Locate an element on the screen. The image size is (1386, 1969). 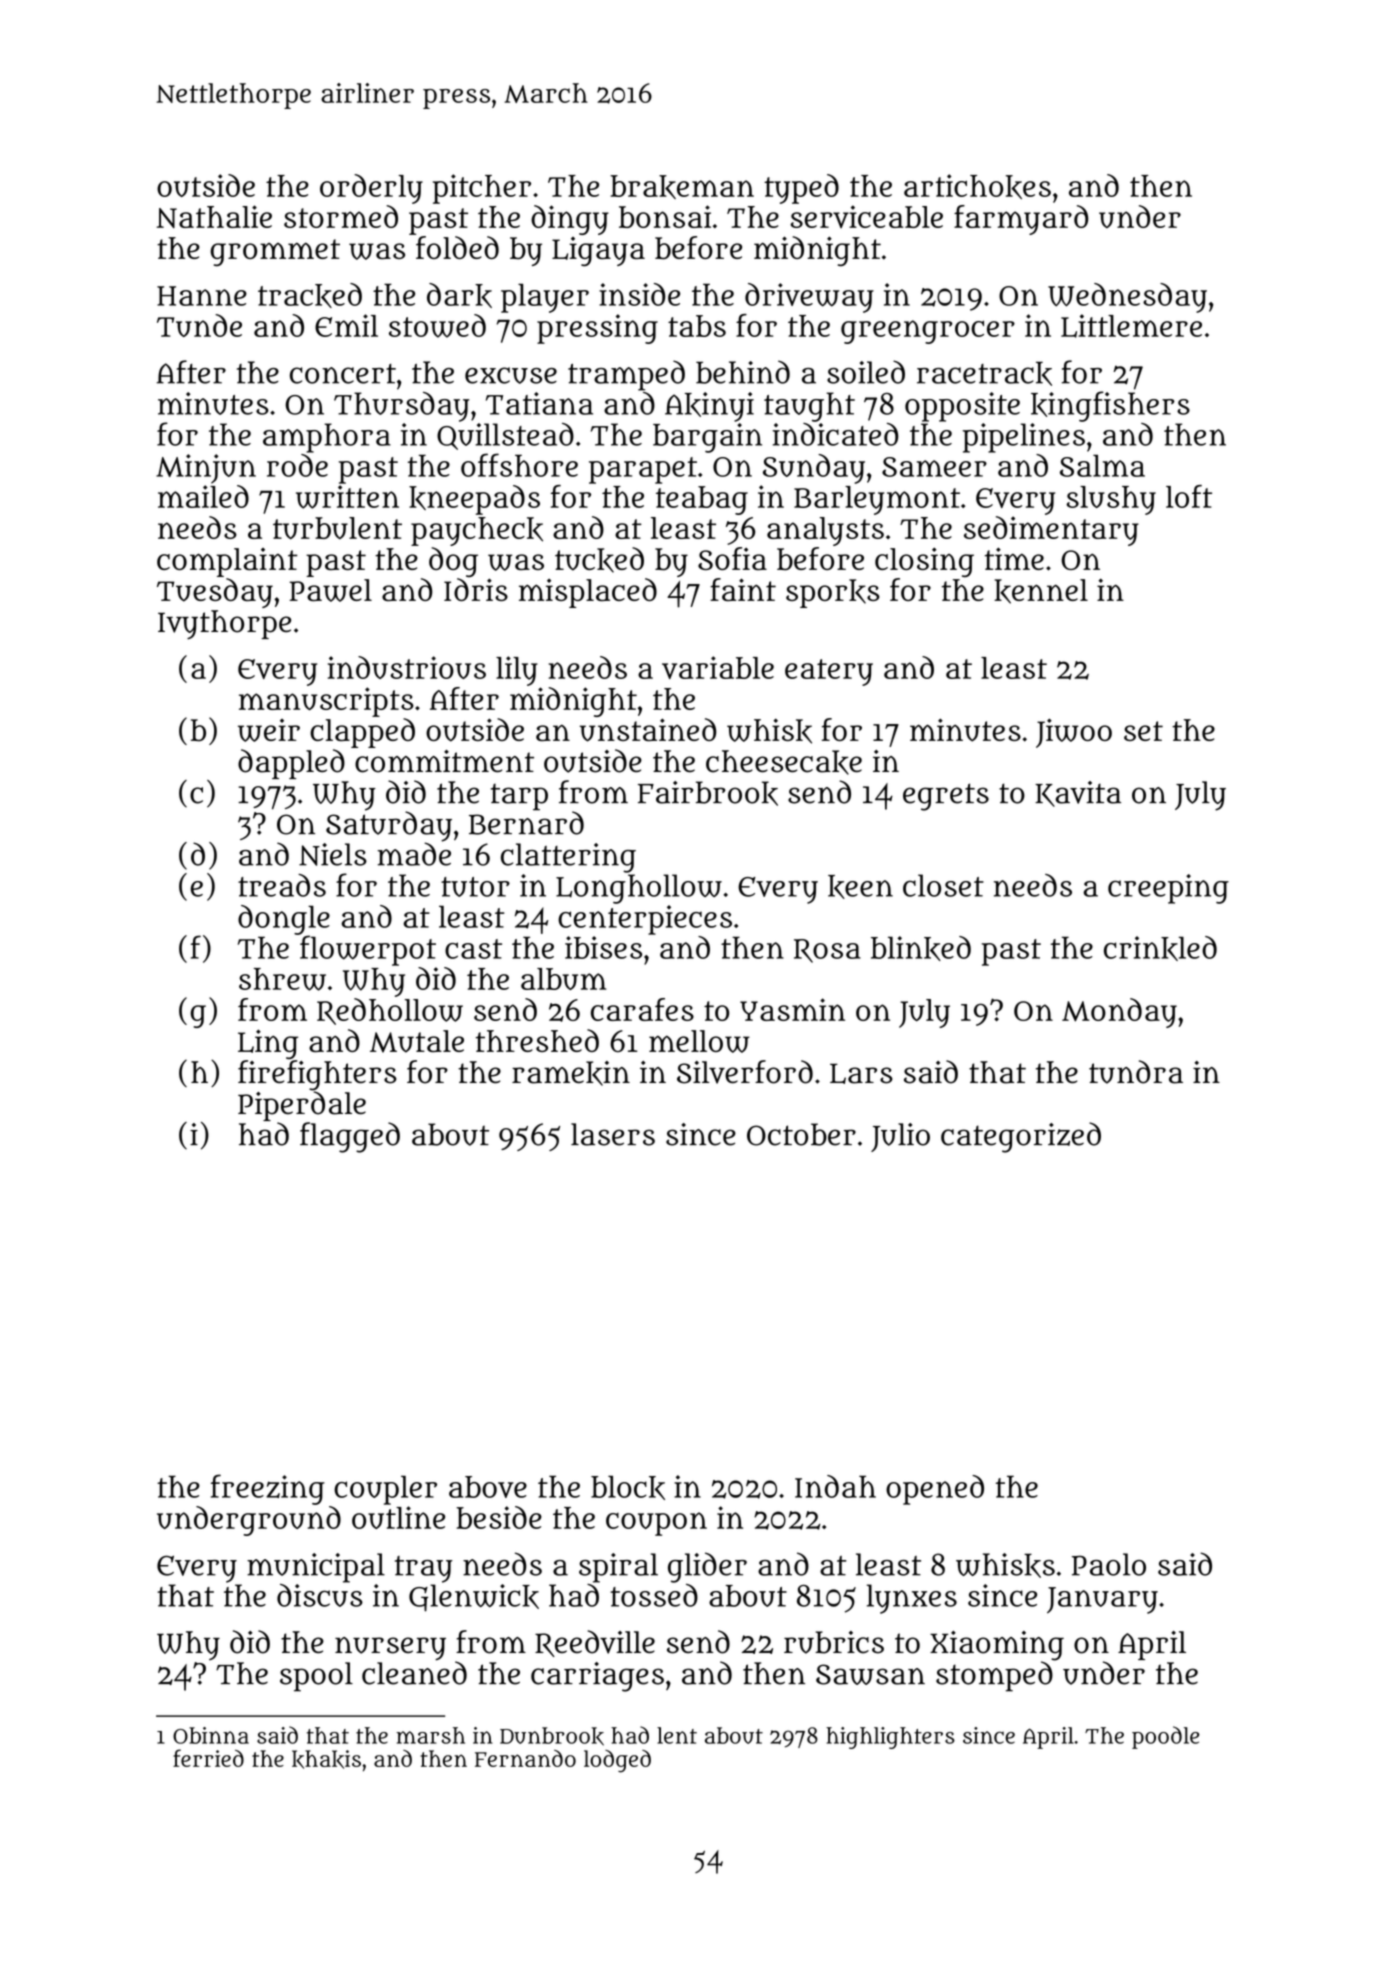
lasers is located at coordinates (613, 1134).
